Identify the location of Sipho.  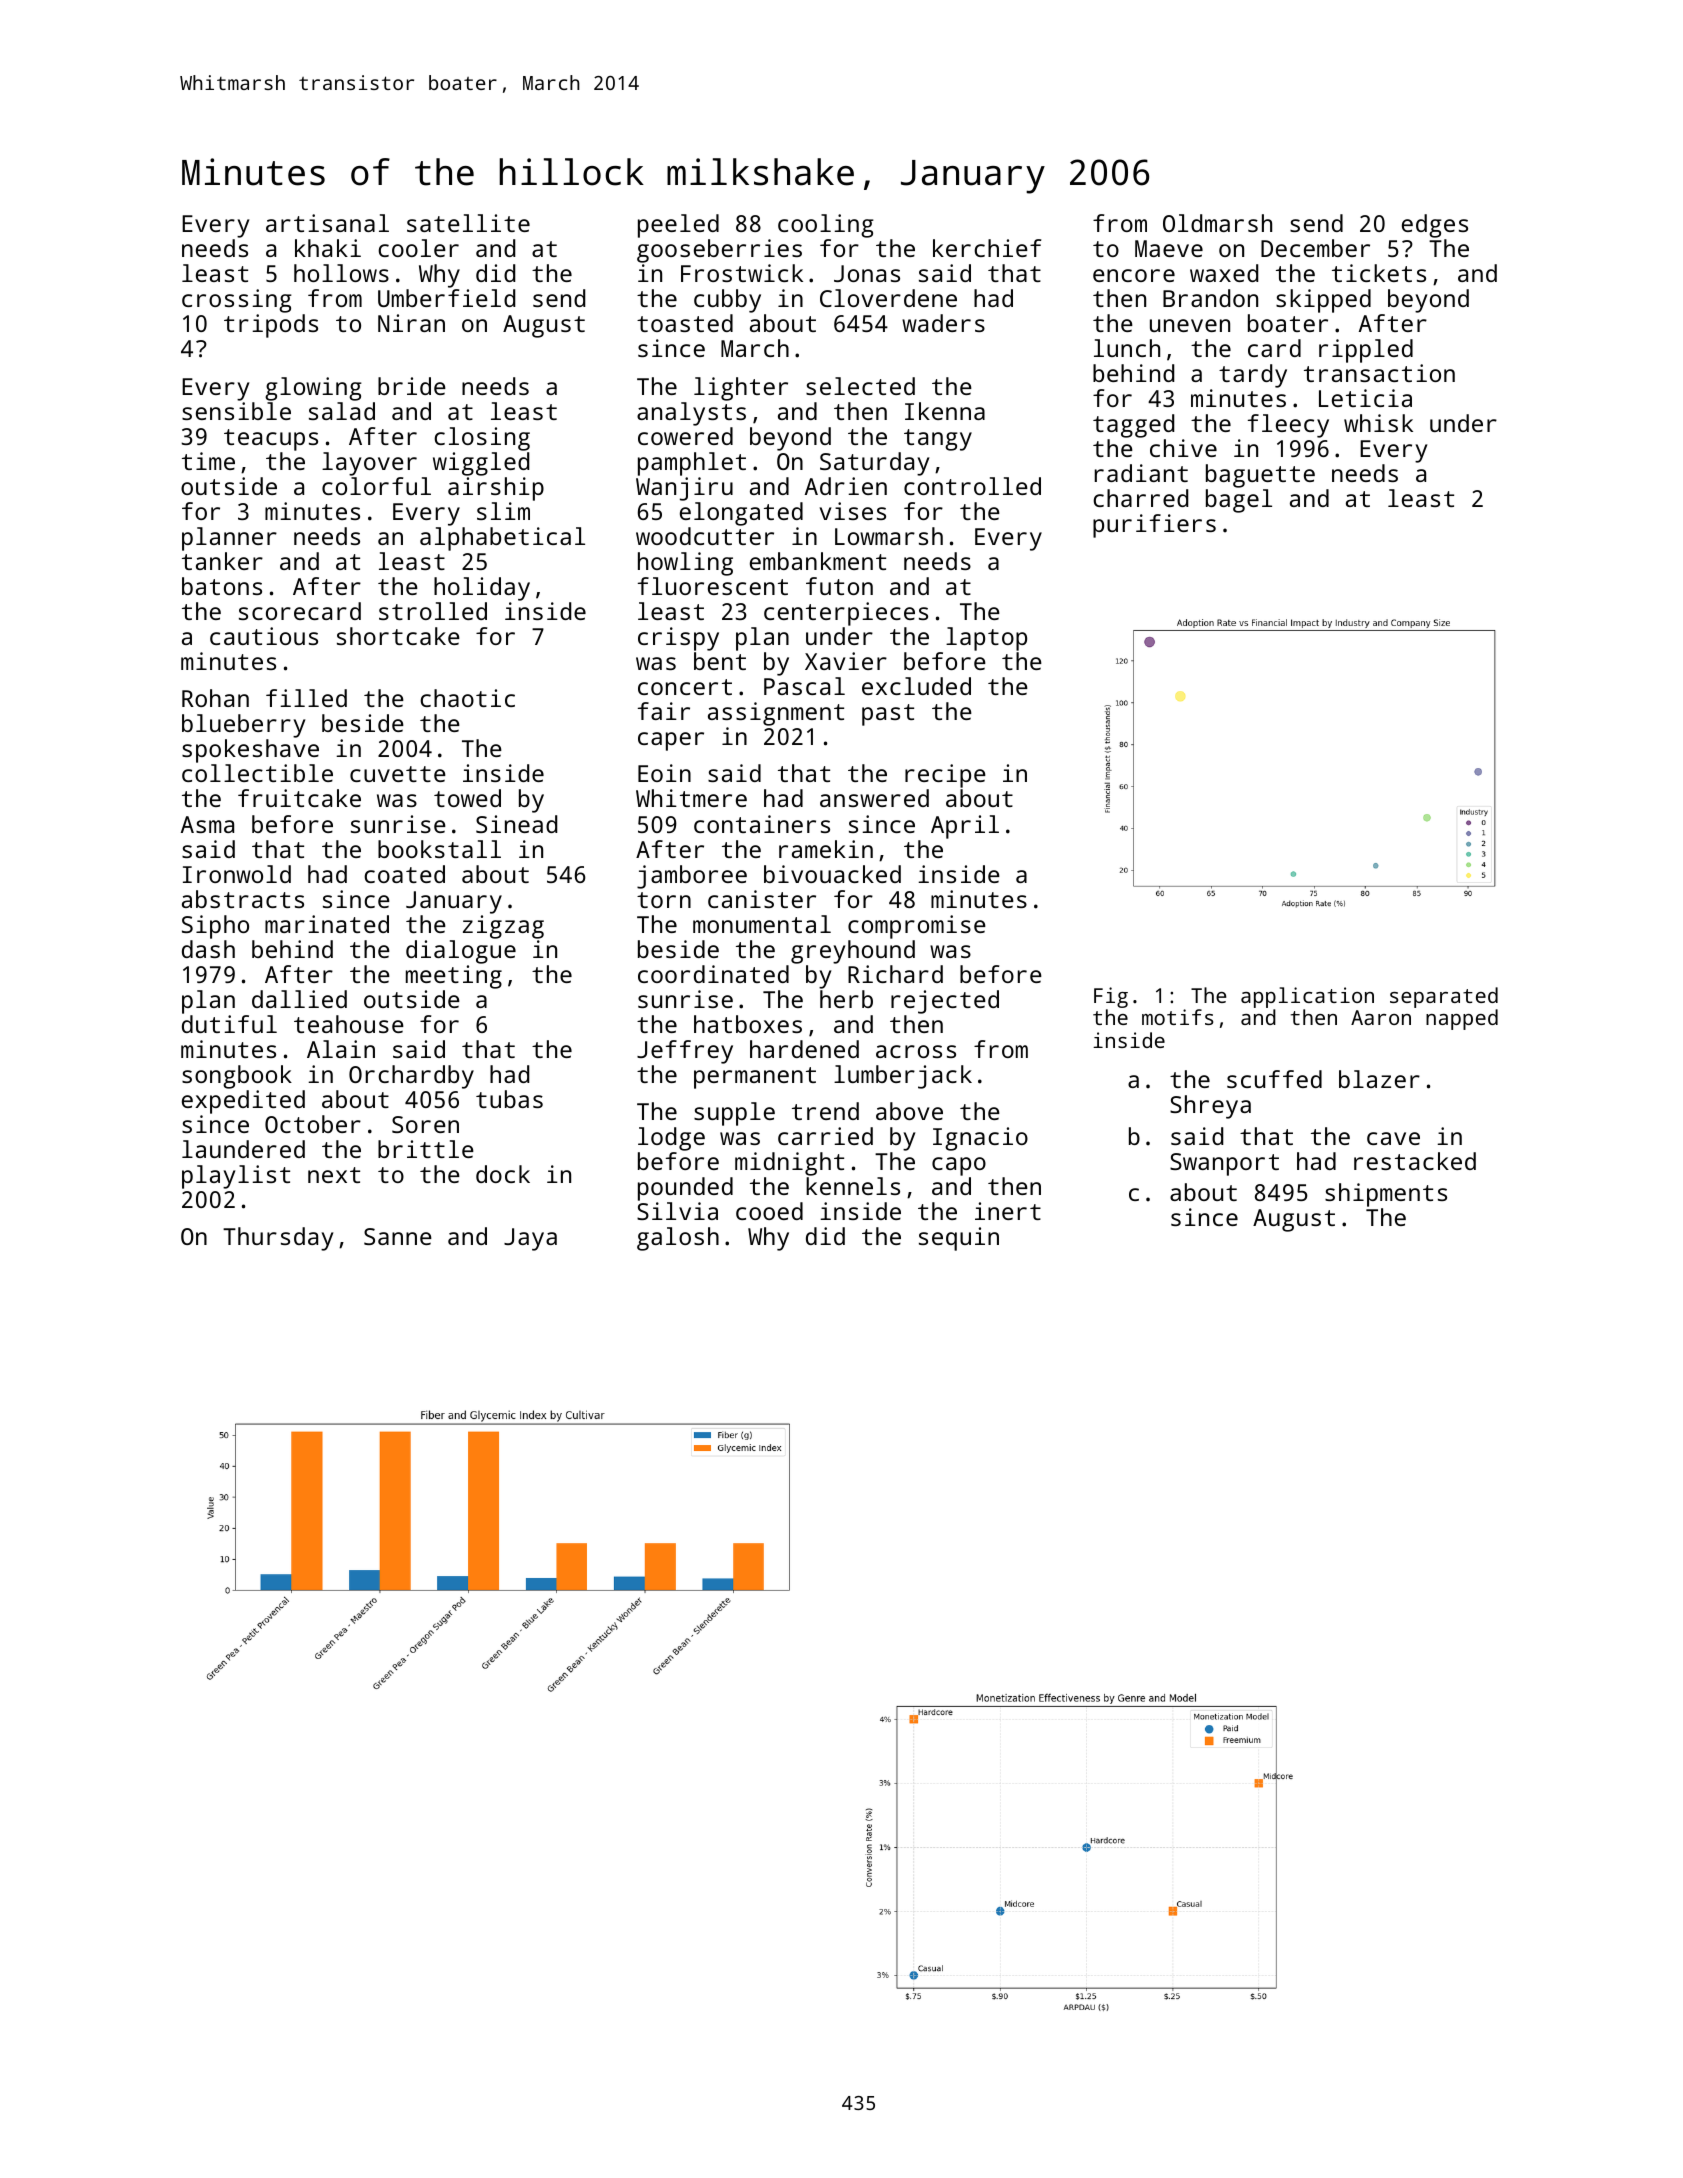
(215, 927).
